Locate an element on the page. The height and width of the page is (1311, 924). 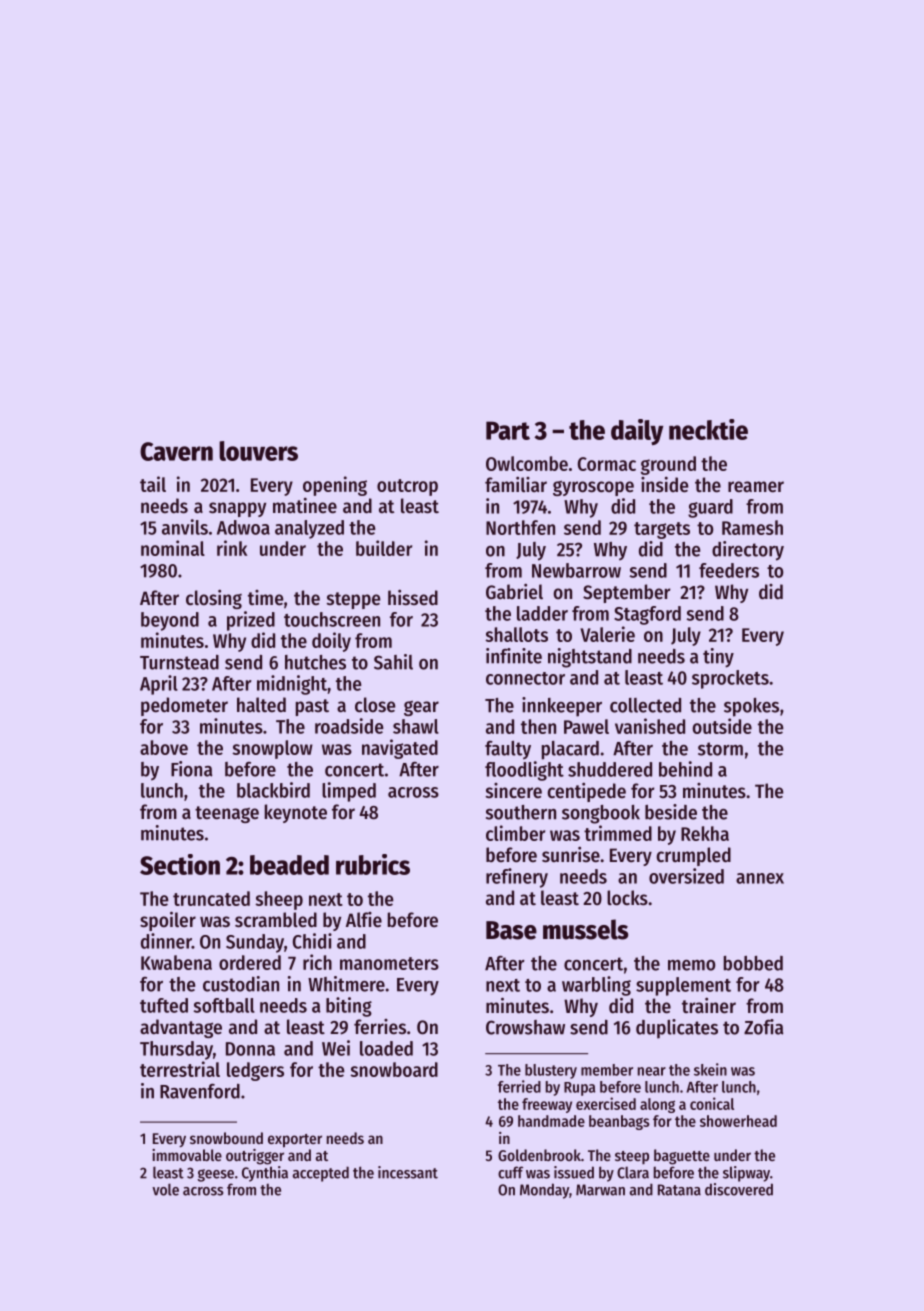
snowbound is located at coordinates (226, 1138).
